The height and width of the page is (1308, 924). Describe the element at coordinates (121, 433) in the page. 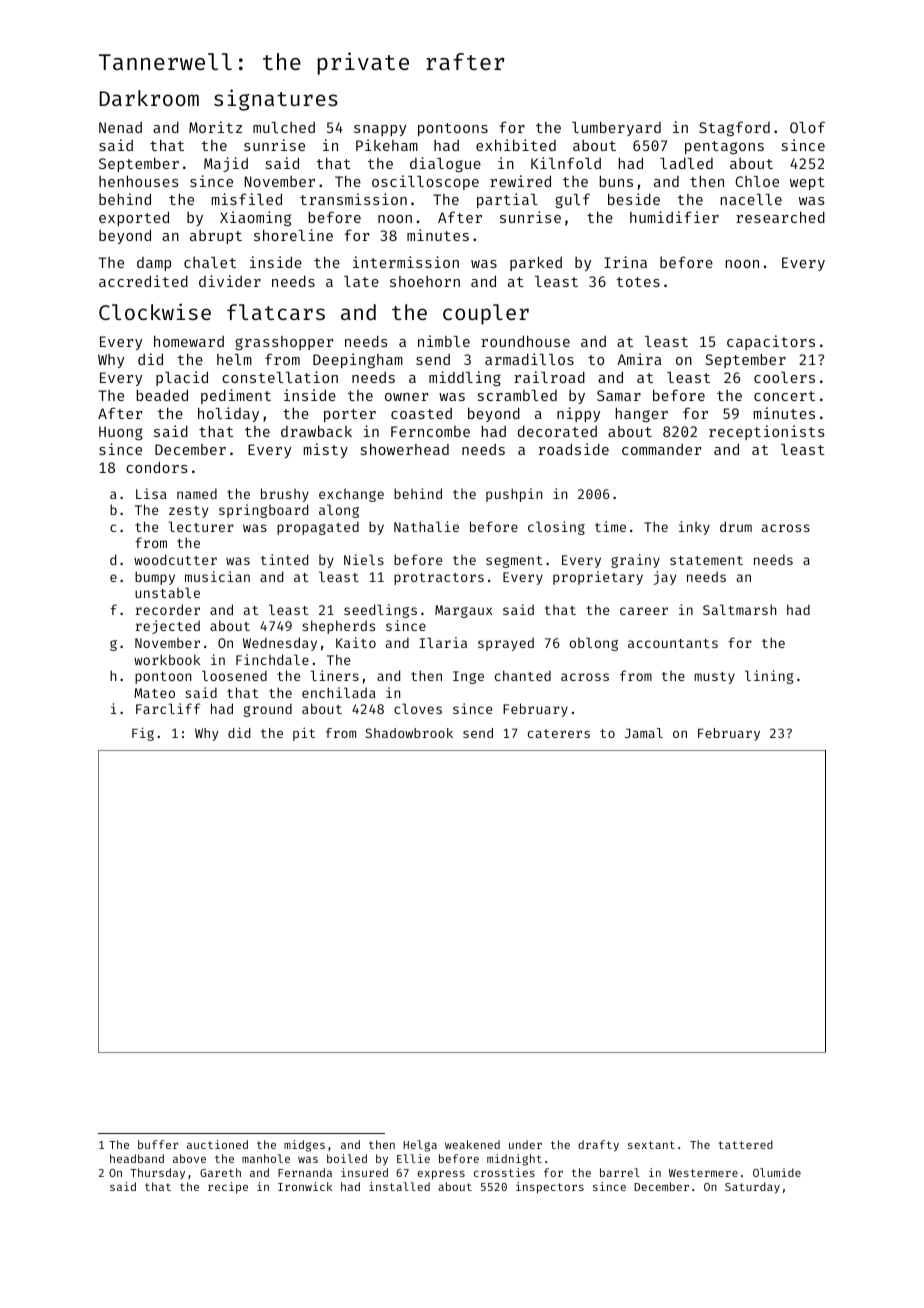

I see `Huong` at that location.
